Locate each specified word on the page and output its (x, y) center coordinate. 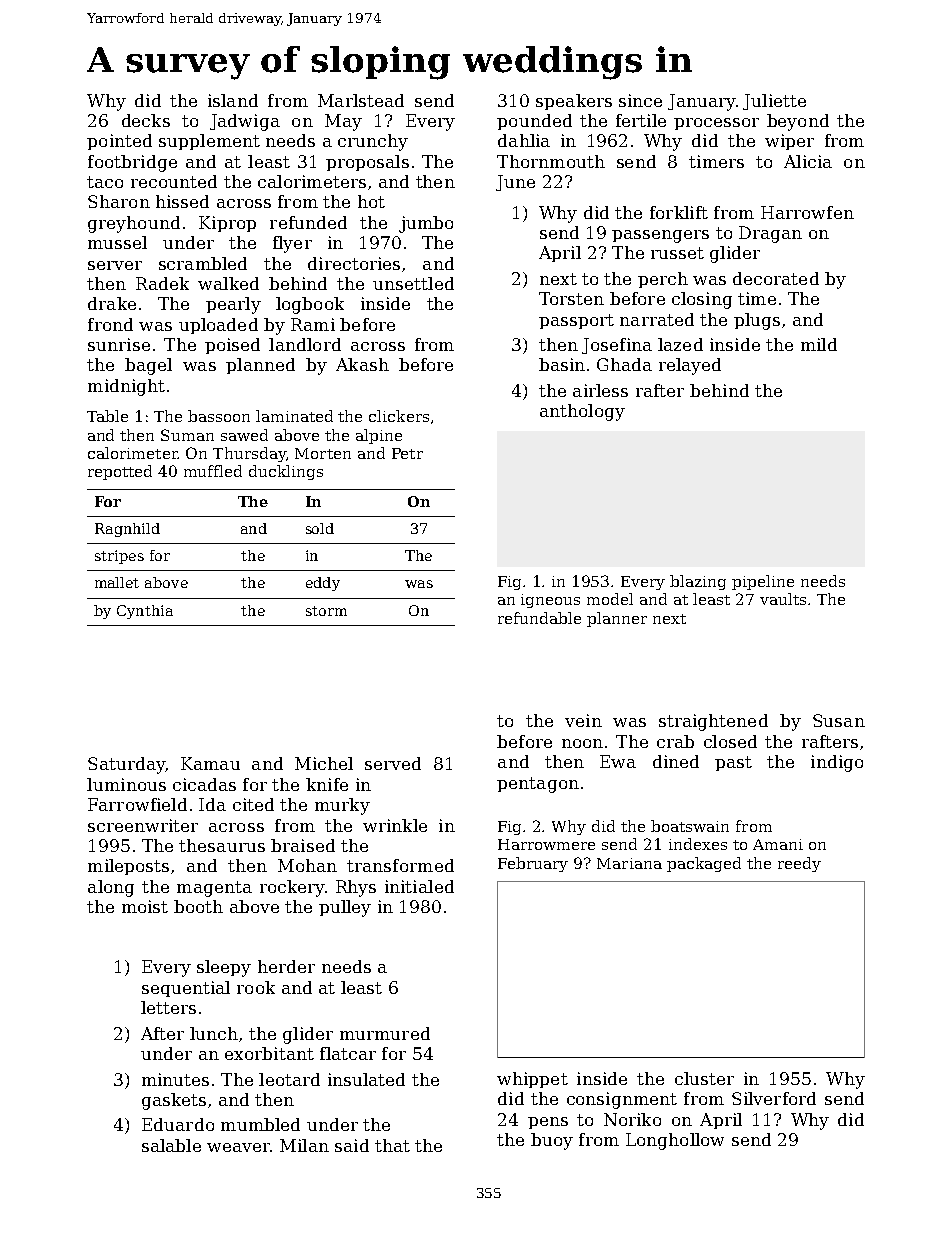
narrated (657, 319)
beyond (798, 122)
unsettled (413, 283)
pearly (233, 305)
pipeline (763, 582)
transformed (400, 865)
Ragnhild (127, 530)
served (393, 763)
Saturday (126, 765)
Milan (304, 1145)
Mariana (629, 863)
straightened (713, 722)
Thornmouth (551, 161)
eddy (323, 584)
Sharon (119, 201)
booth (198, 906)
